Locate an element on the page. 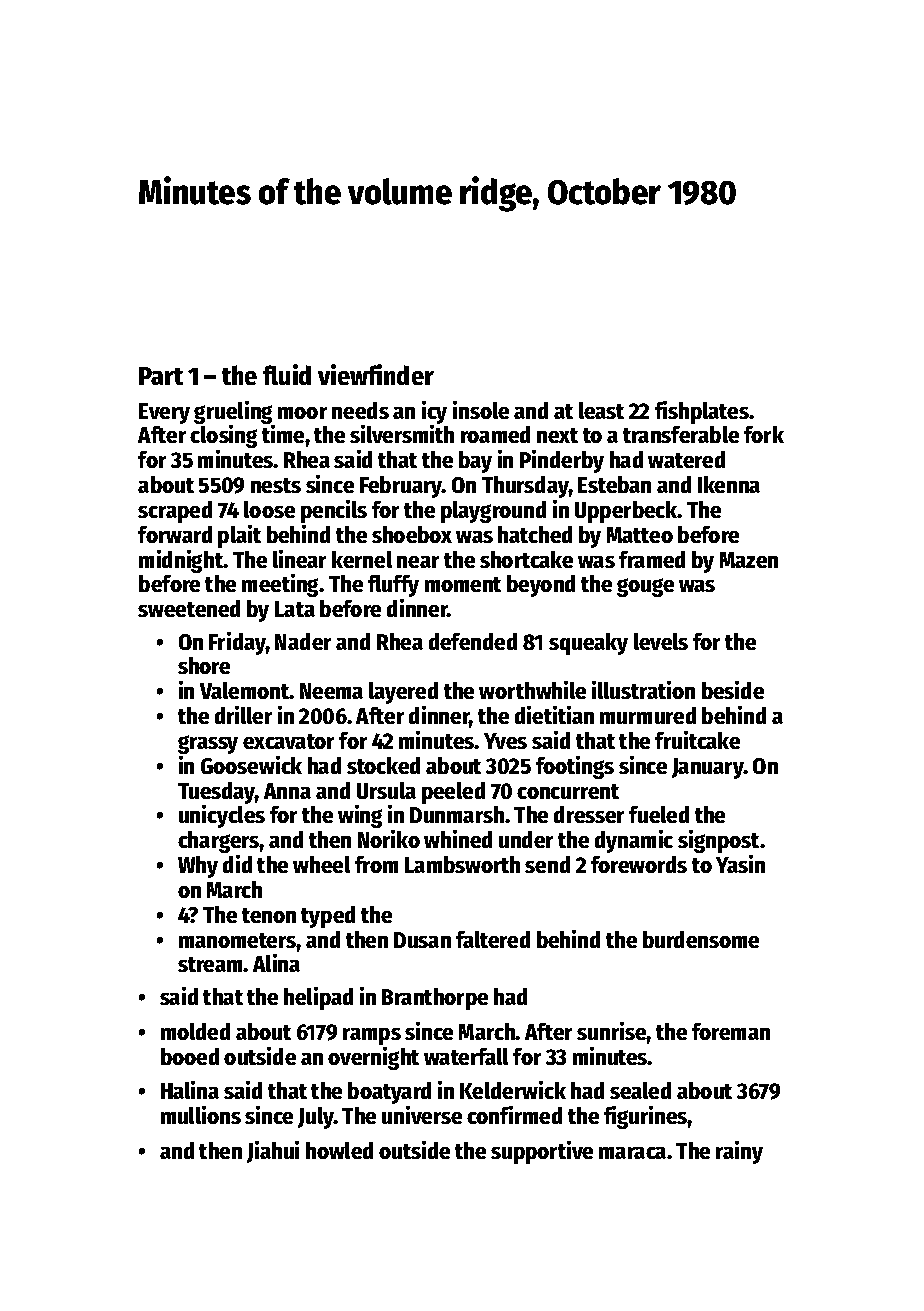 Image resolution: width=924 pixels, height=1311 pixels. fluid is located at coordinates (287, 374).
